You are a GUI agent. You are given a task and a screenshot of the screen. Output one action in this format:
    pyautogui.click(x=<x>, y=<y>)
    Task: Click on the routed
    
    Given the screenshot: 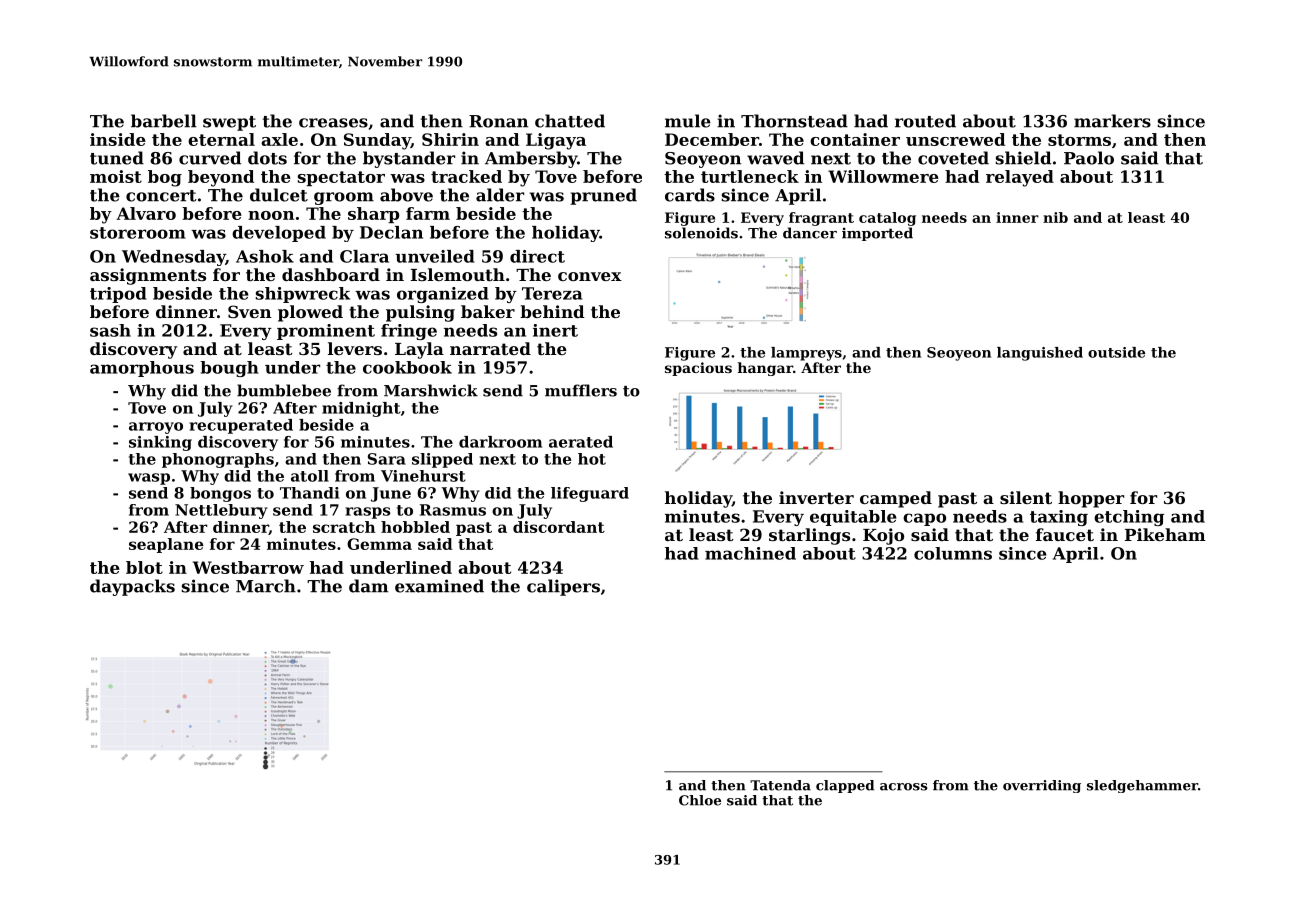 What is the action you would take?
    pyautogui.click(x=925, y=121)
